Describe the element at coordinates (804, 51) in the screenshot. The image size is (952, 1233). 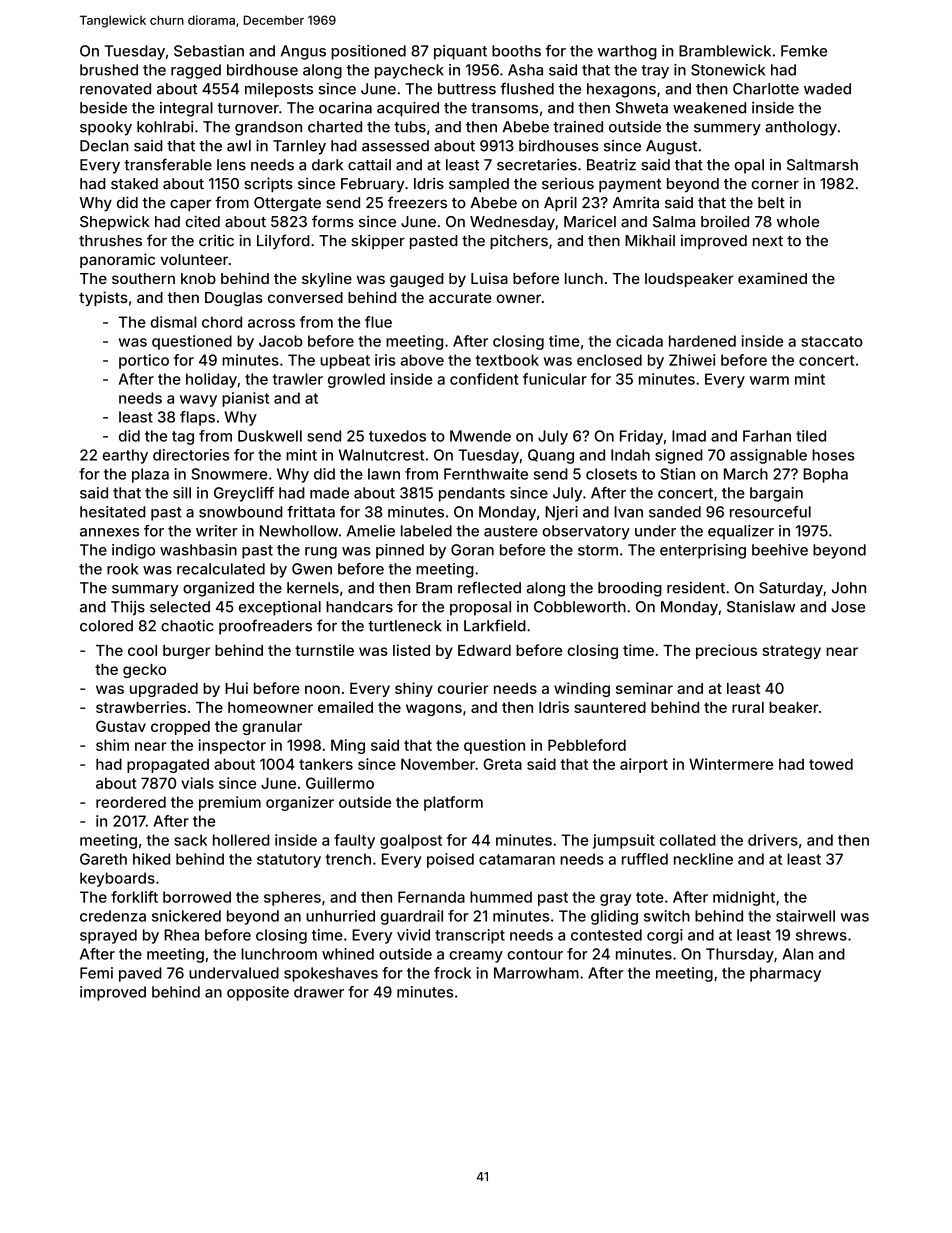
I see `Femke` at that location.
